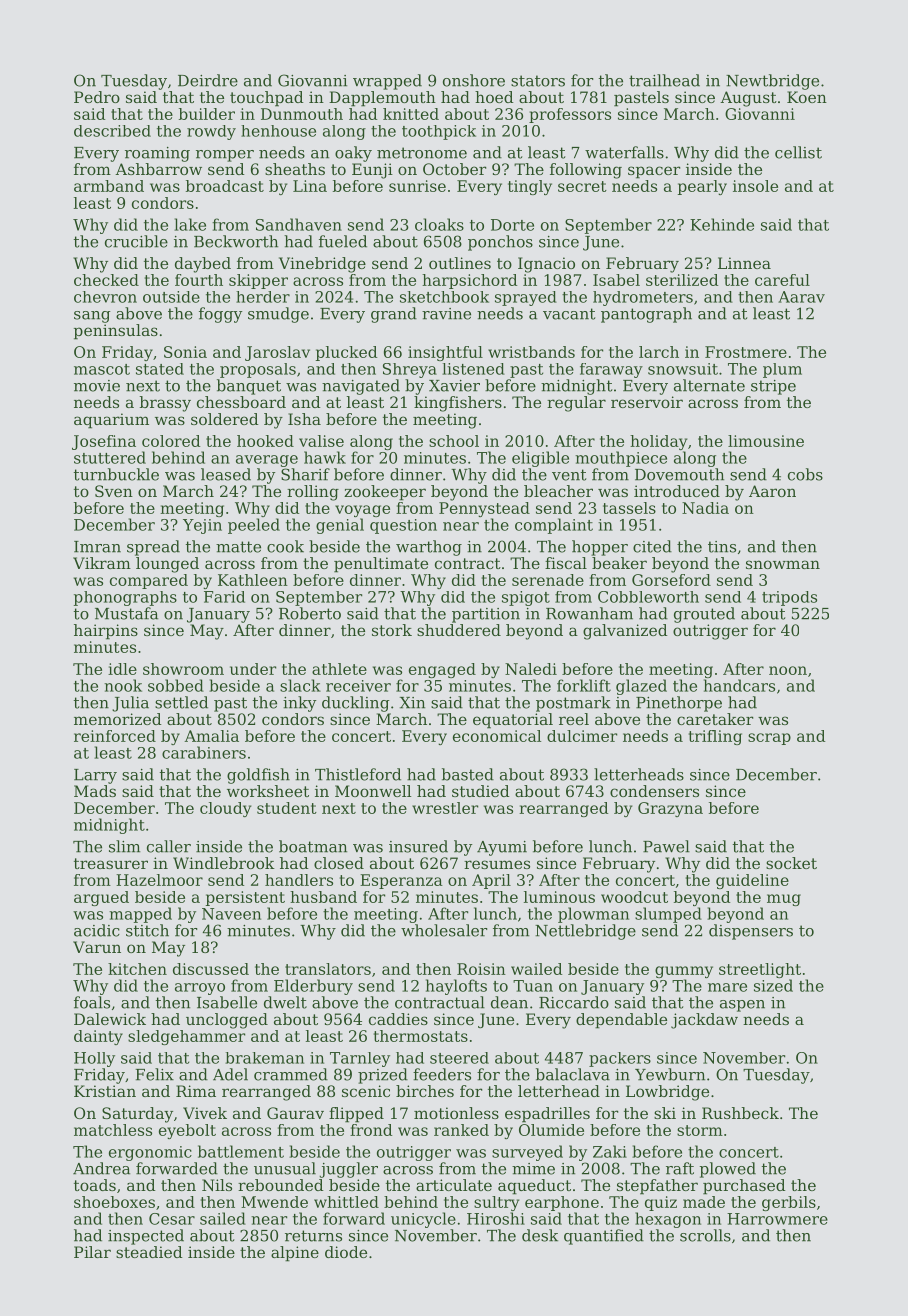  Describe the element at coordinates (114, 491) in the screenshot. I see `Sven` at that location.
